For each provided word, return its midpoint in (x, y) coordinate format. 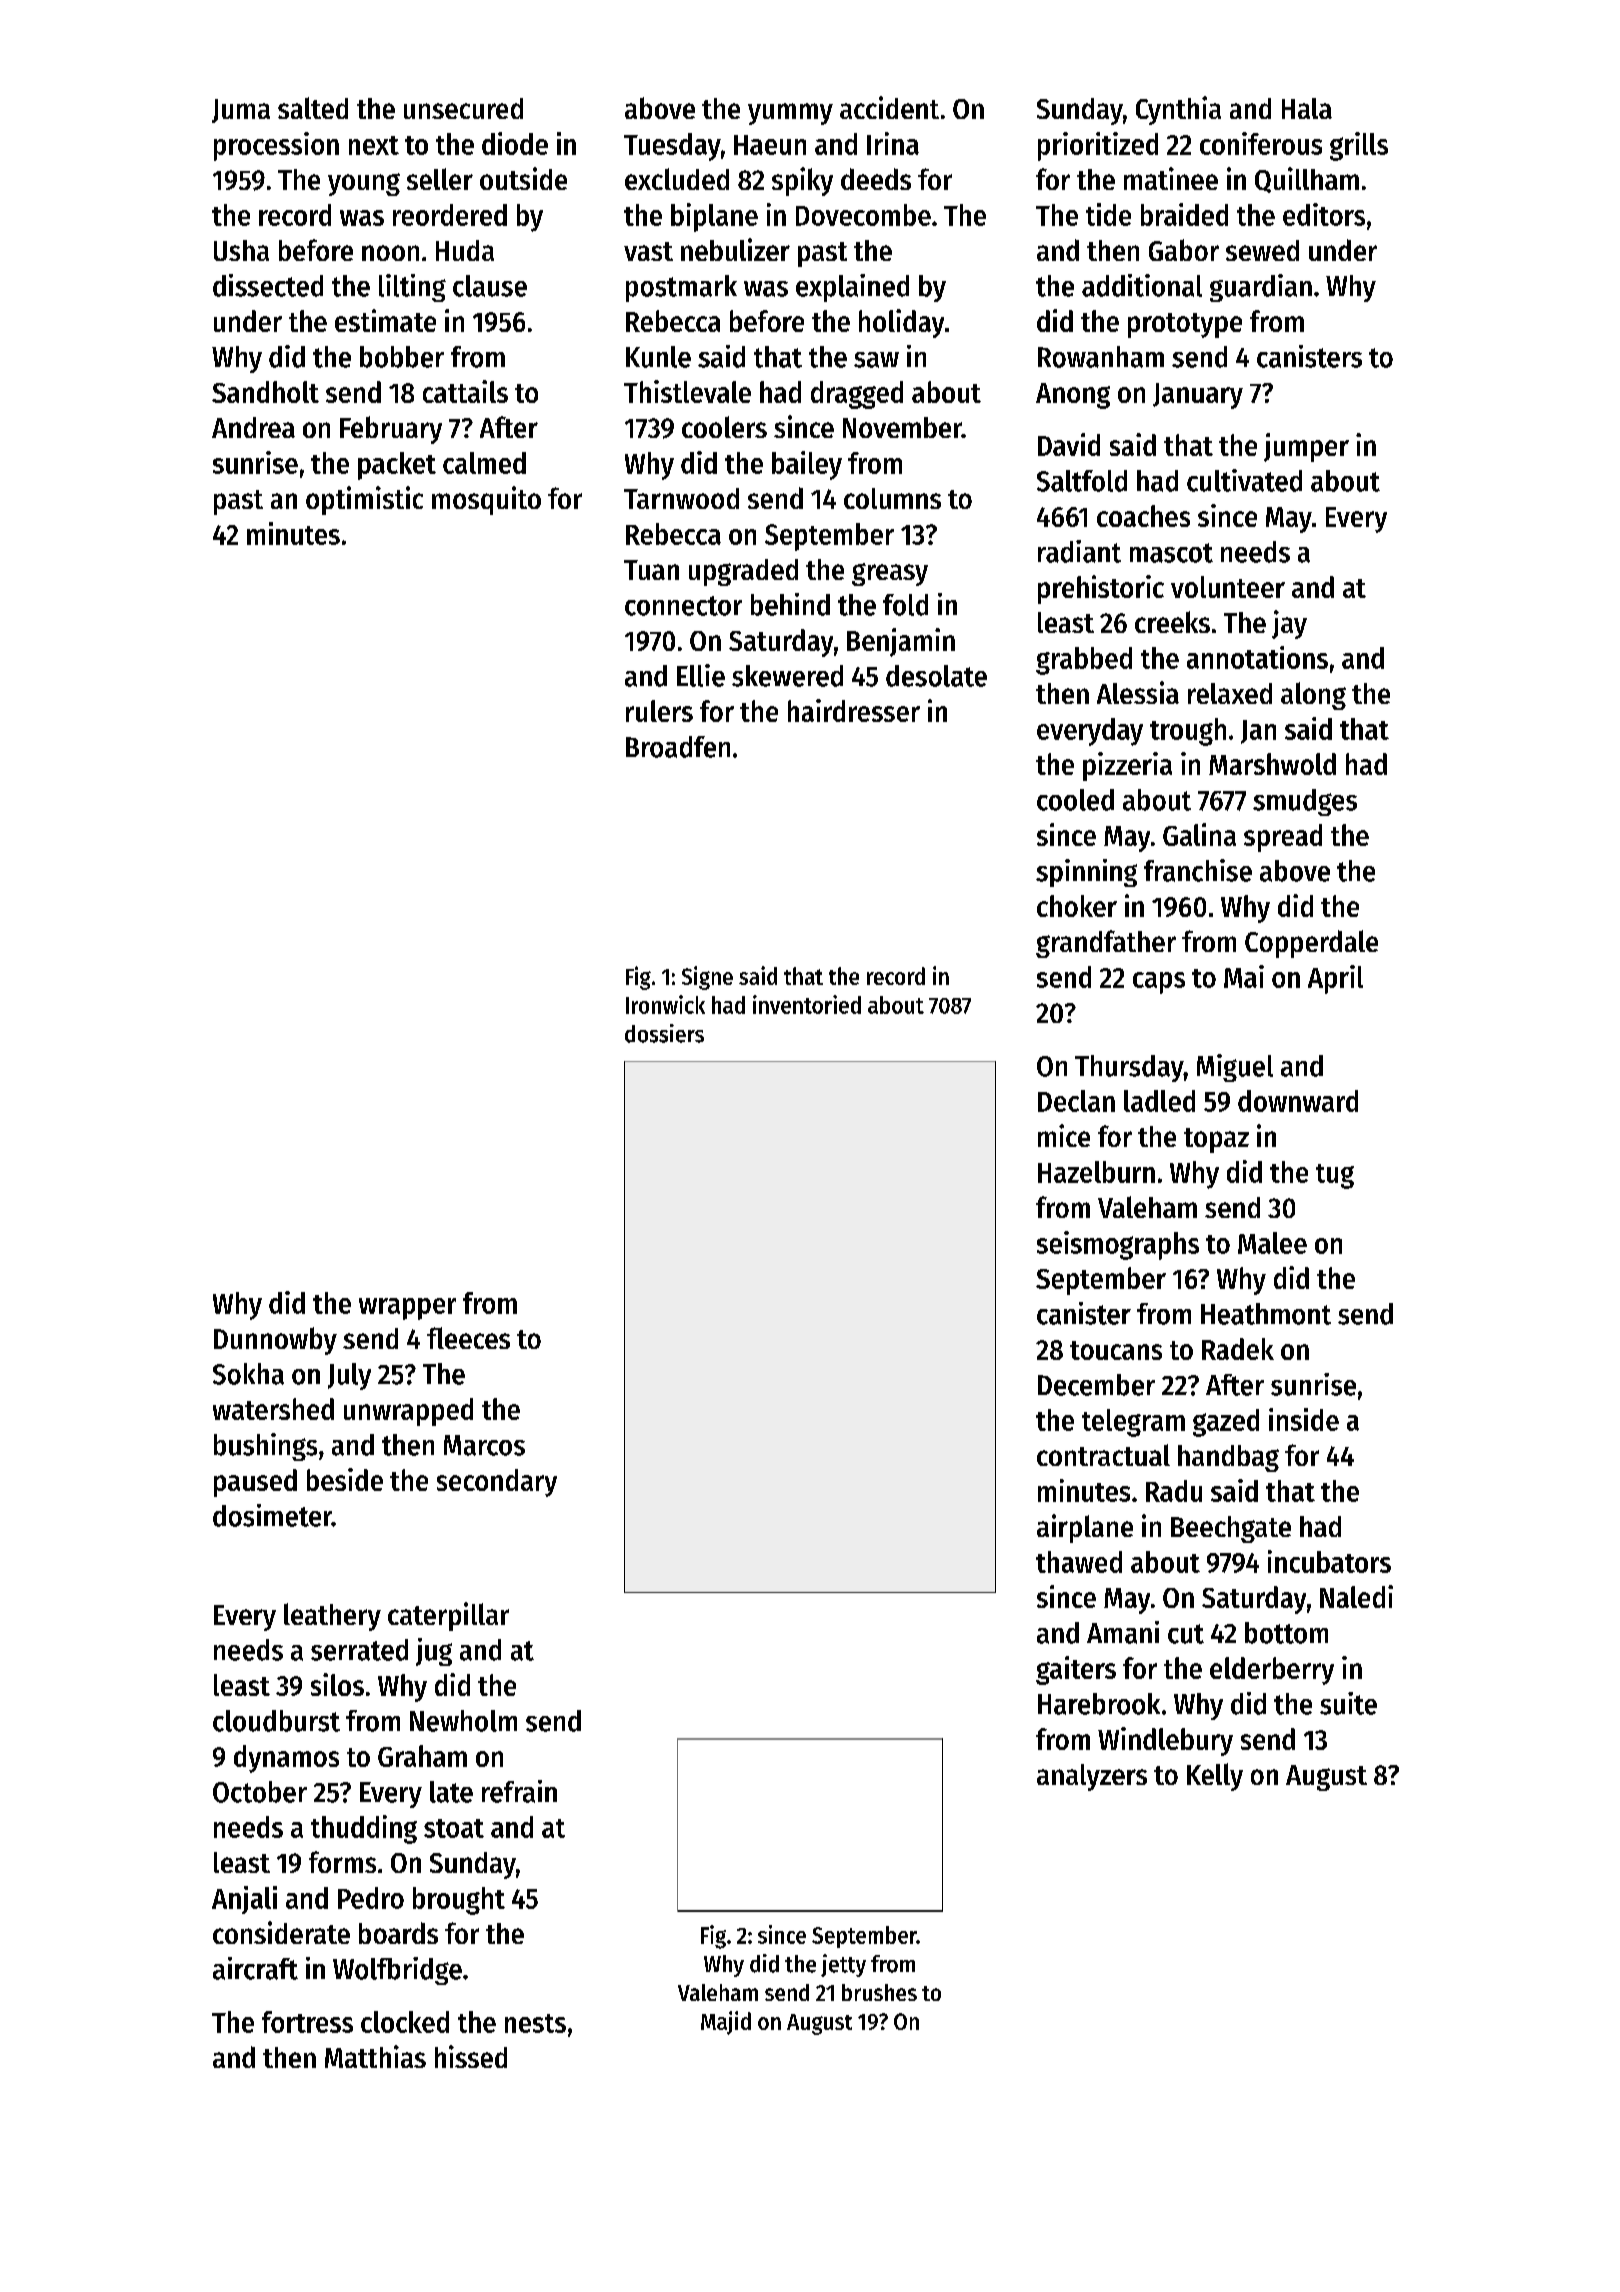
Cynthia (1178, 110)
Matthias (375, 2056)
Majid (726, 2023)
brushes (879, 1992)
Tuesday (672, 147)
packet (397, 466)
